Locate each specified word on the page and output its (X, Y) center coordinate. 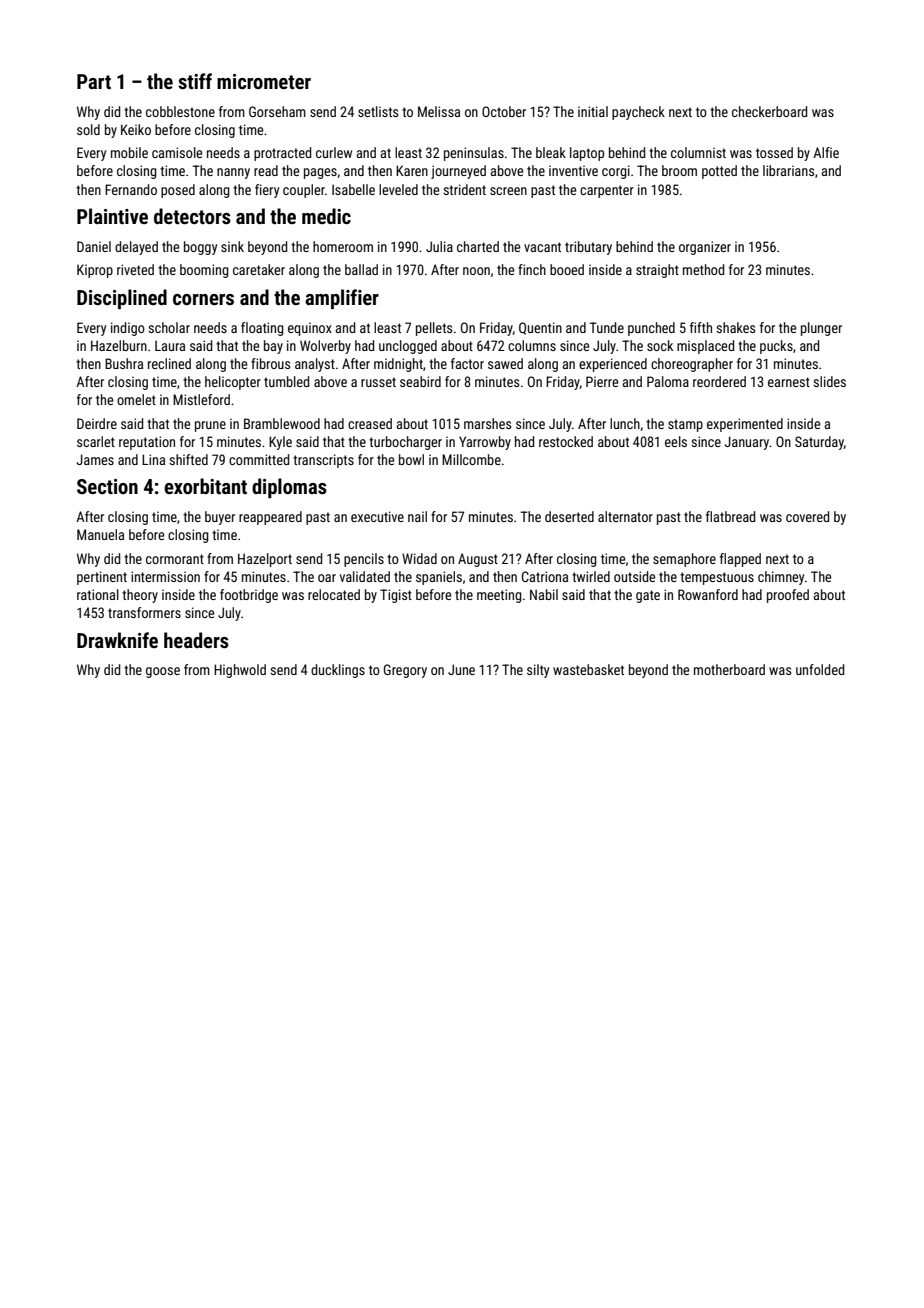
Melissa (439, 111)
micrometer (264, 81)
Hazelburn (119, 345)
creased (370, 423)
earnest (789, 382)
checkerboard (769, 111)
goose (163, 672)
